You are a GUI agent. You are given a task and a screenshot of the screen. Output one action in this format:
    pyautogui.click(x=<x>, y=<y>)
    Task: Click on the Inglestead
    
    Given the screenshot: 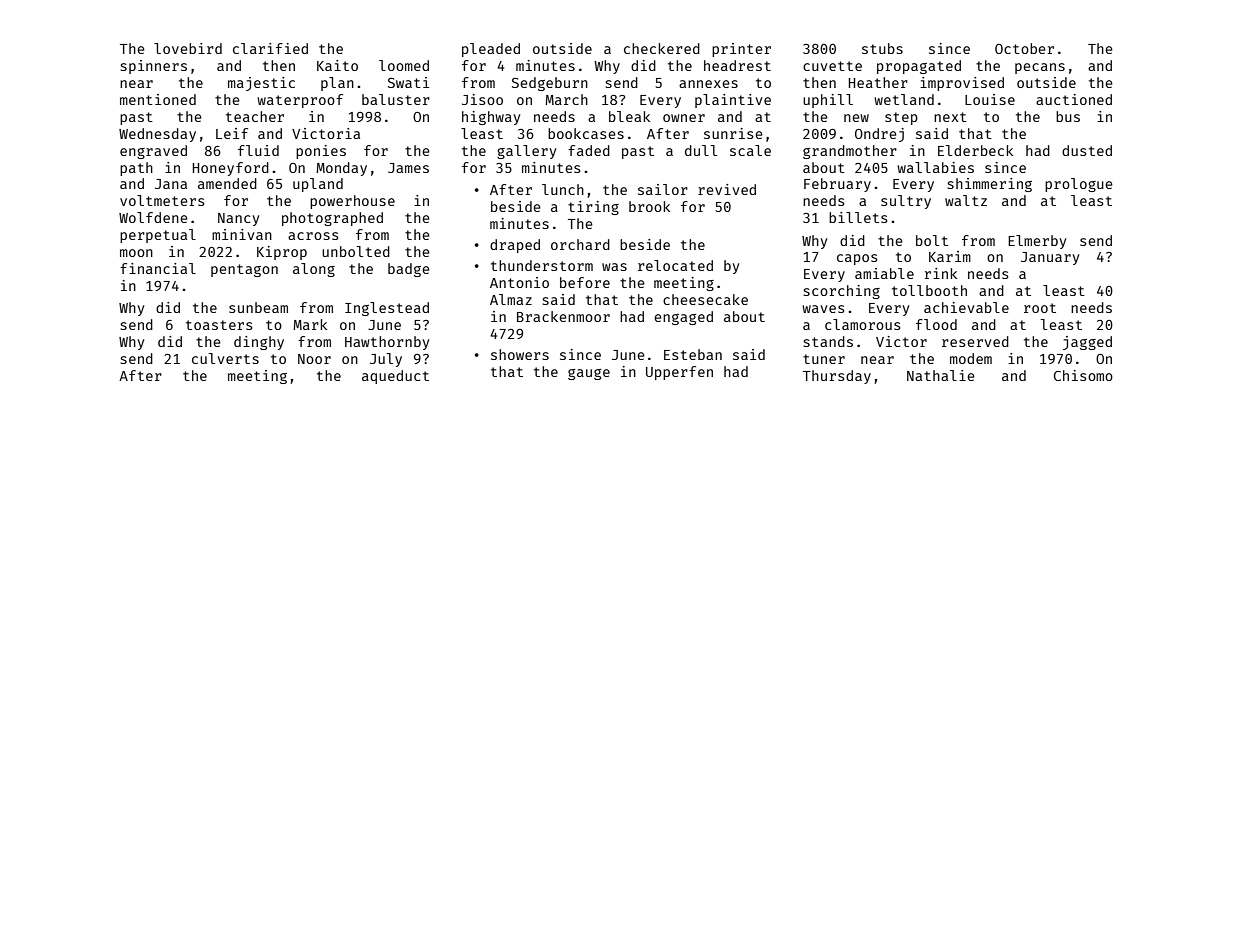 What is the action you would take?
    pyautogui.click(x=387, y=309)
